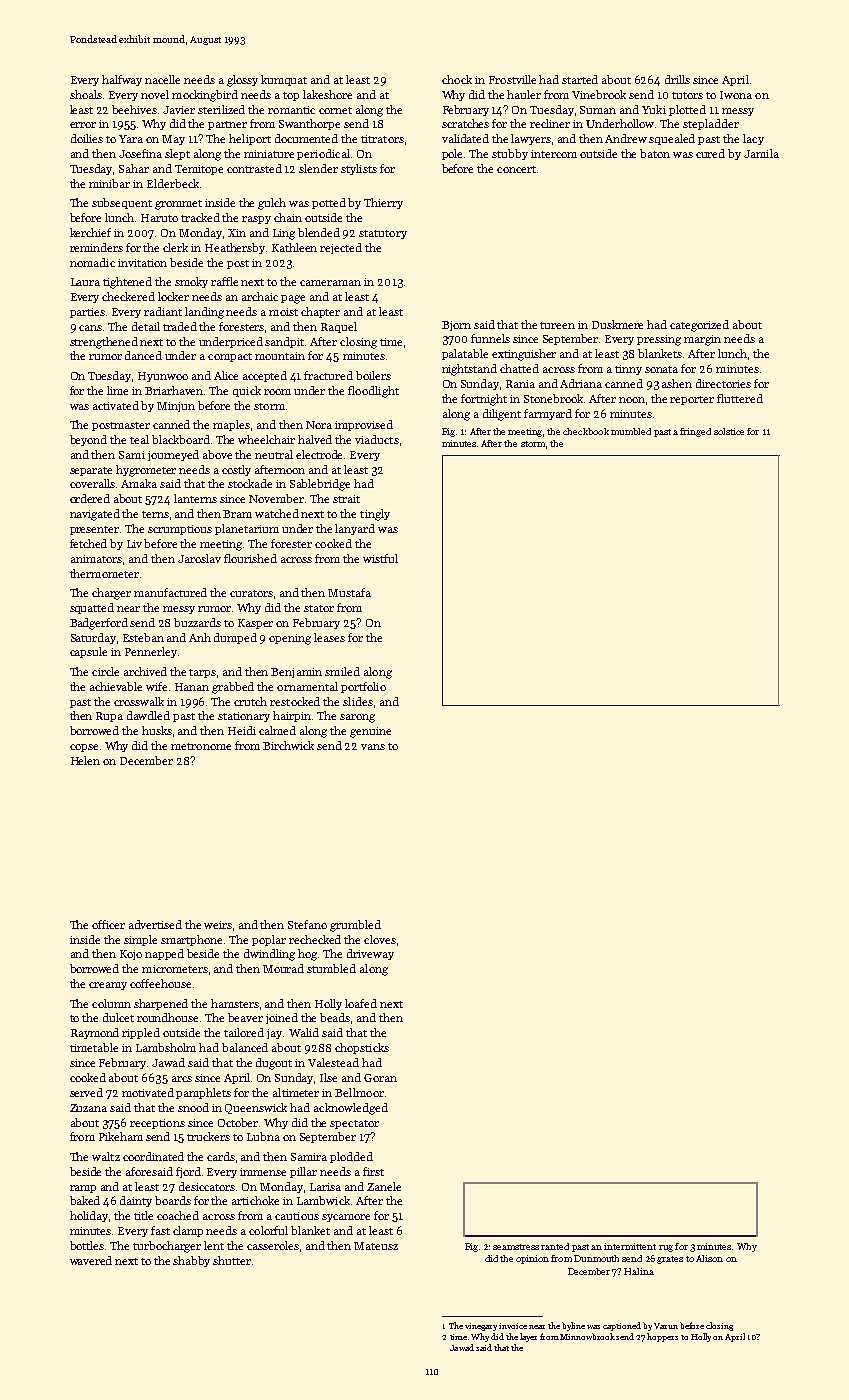 The width and height of the screenshot is (849, 1400). I want to click on mockingbird, so click(205, 96).
